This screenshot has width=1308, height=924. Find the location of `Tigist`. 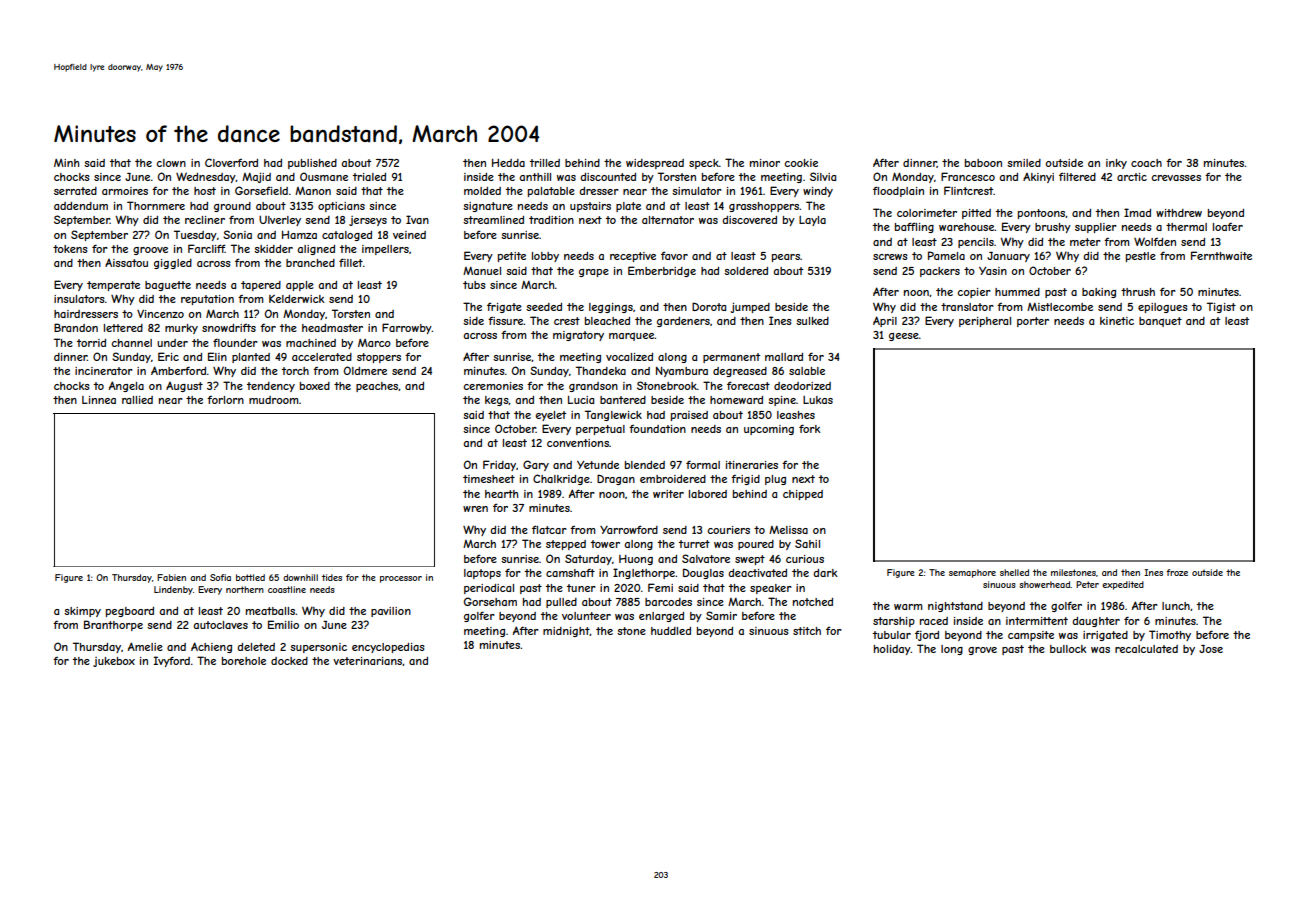

Tigist is located at coordinates (1221, 307).
